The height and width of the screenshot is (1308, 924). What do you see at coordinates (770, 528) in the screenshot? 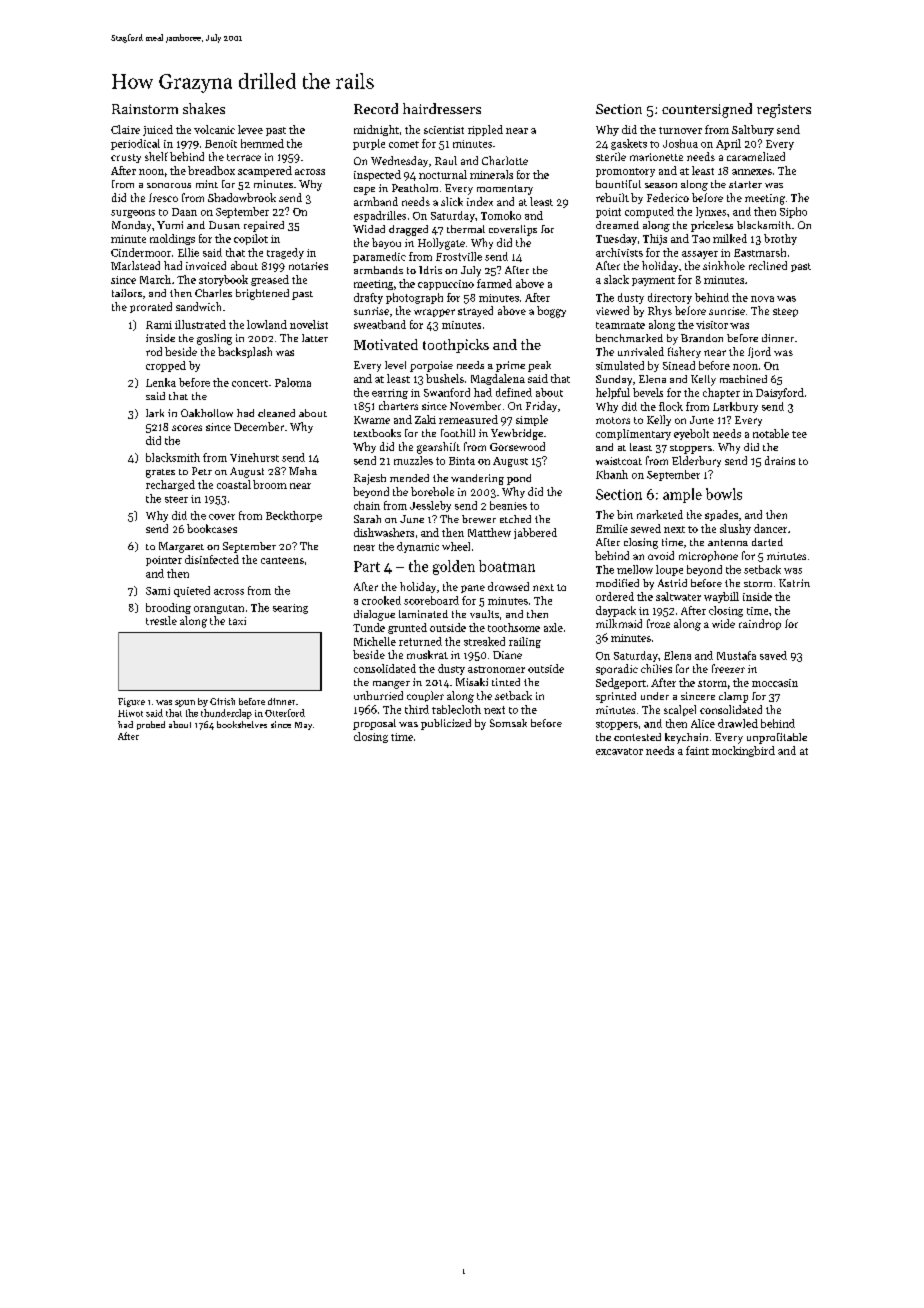
I see `dancer` at bounding box center [770, 528].
